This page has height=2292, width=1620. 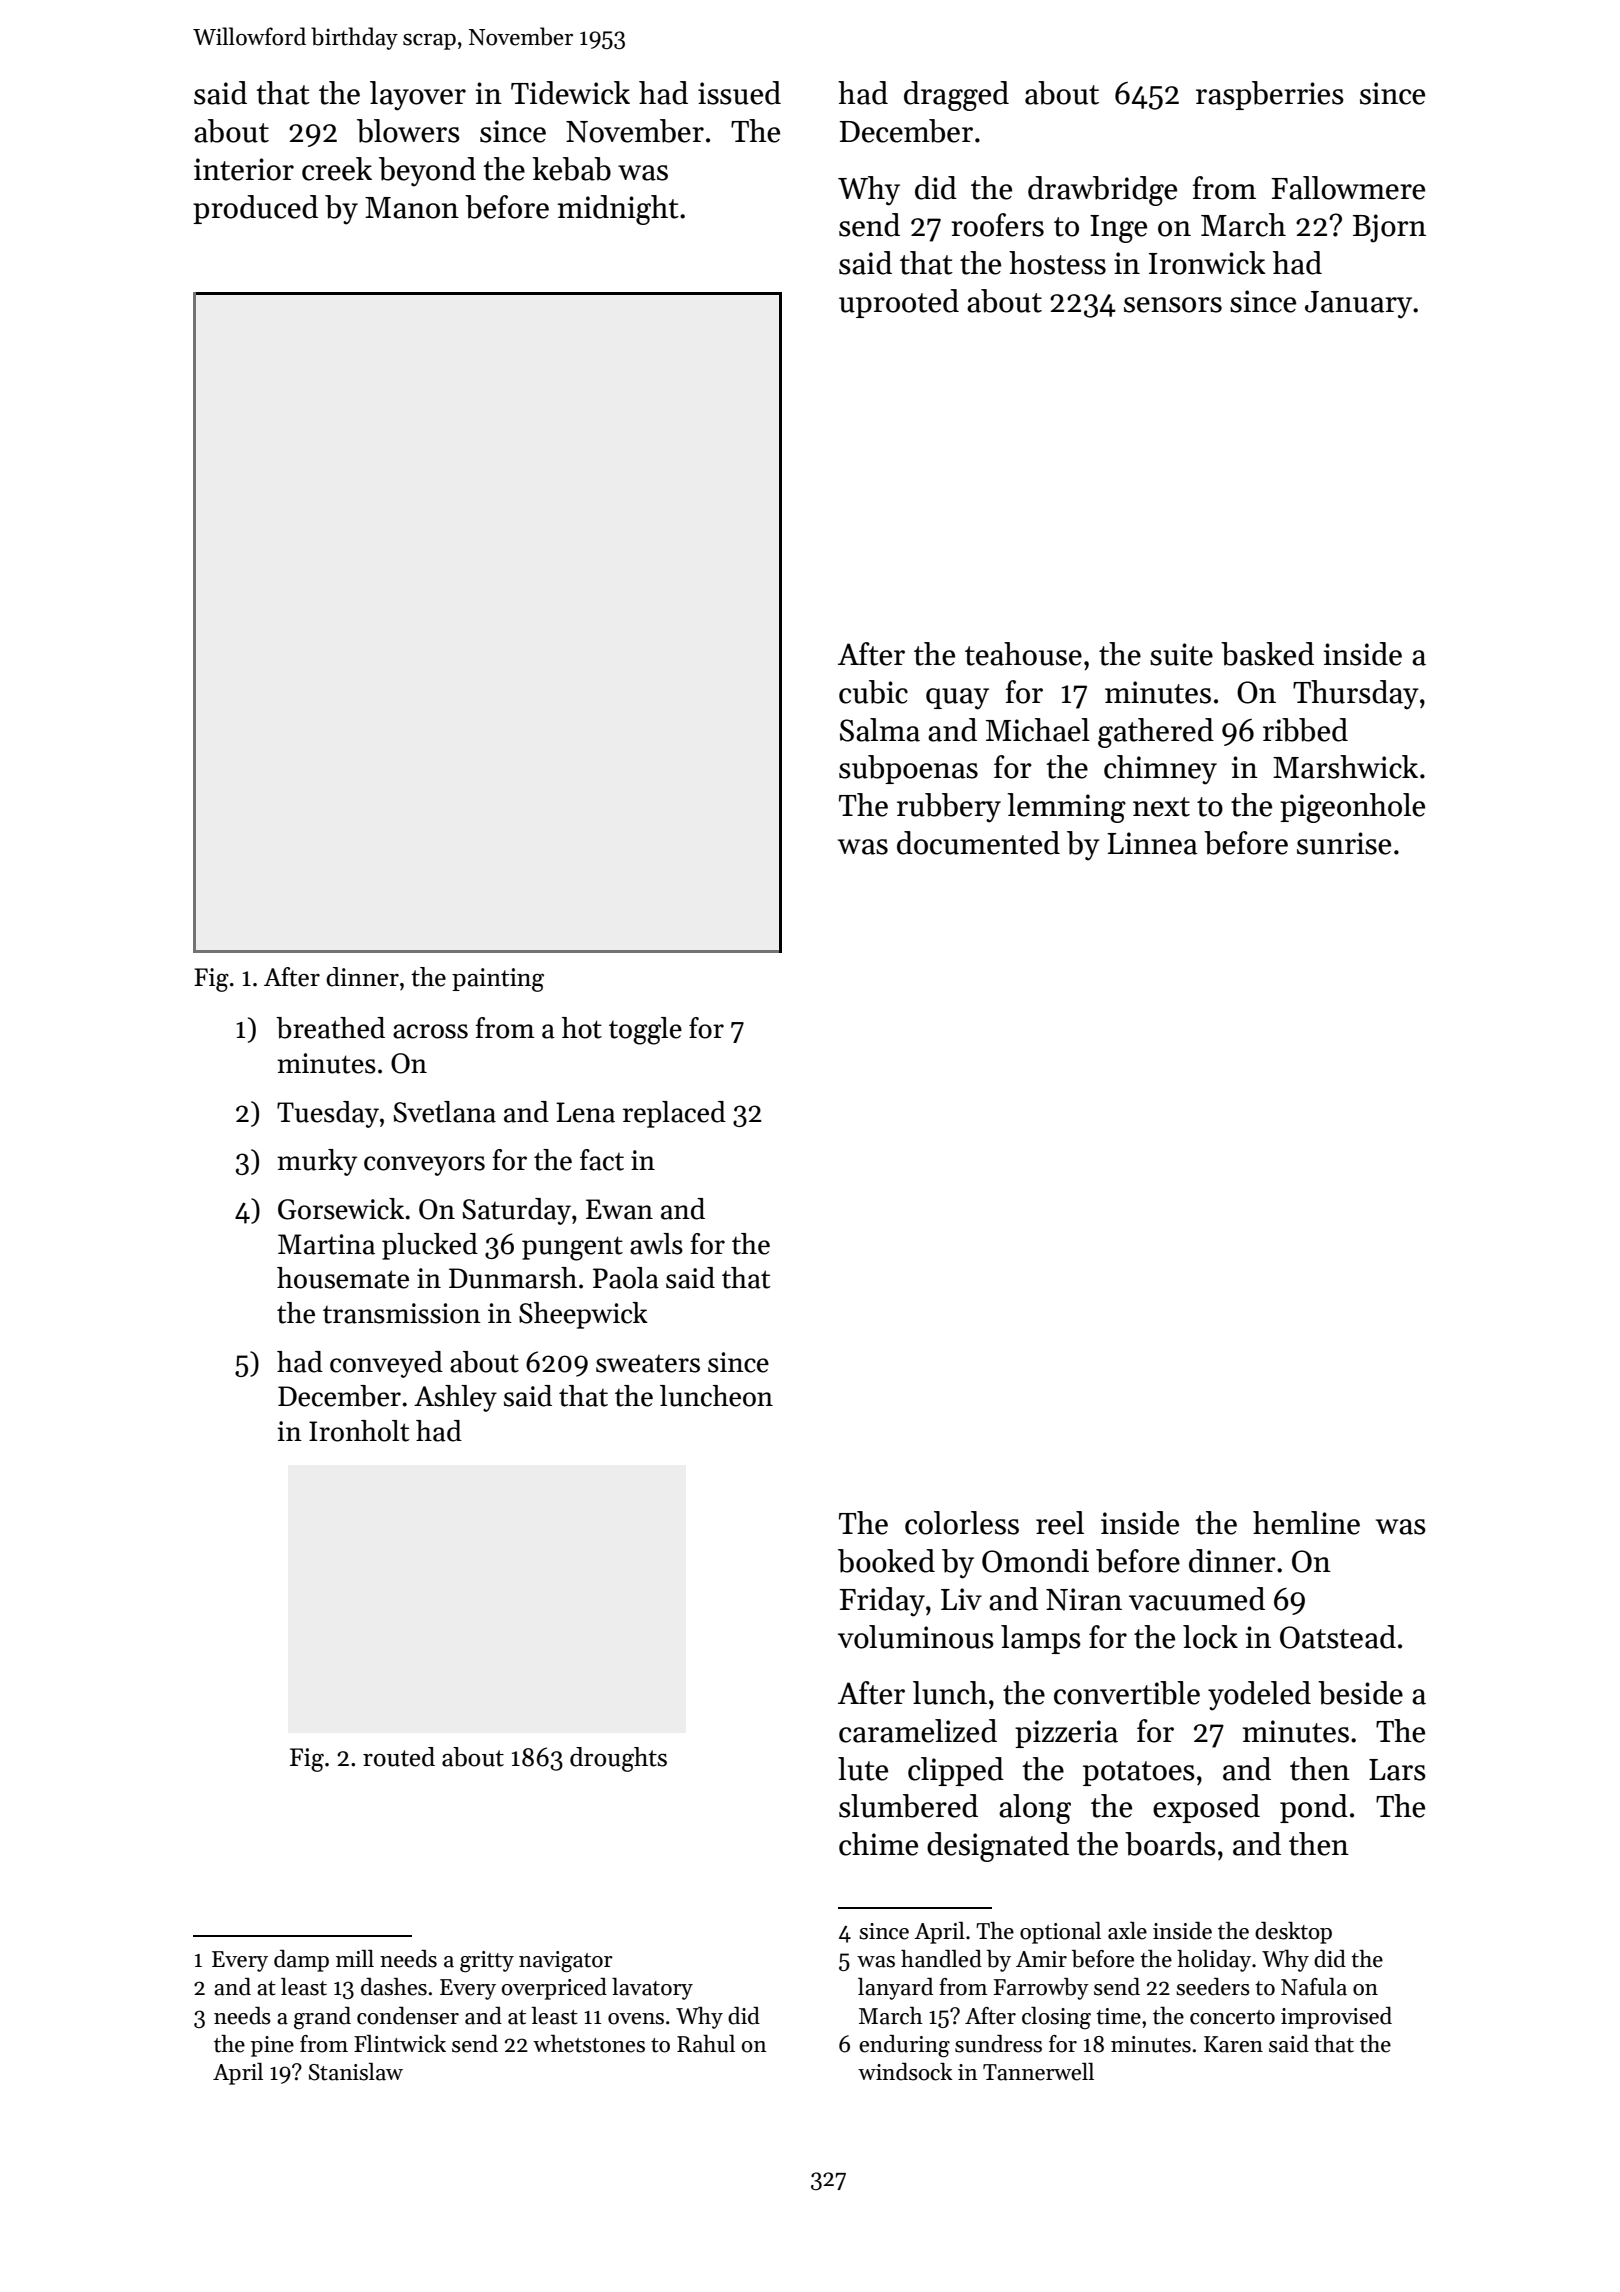 I want to click on Linnea, so click(x=1152, y=843).
